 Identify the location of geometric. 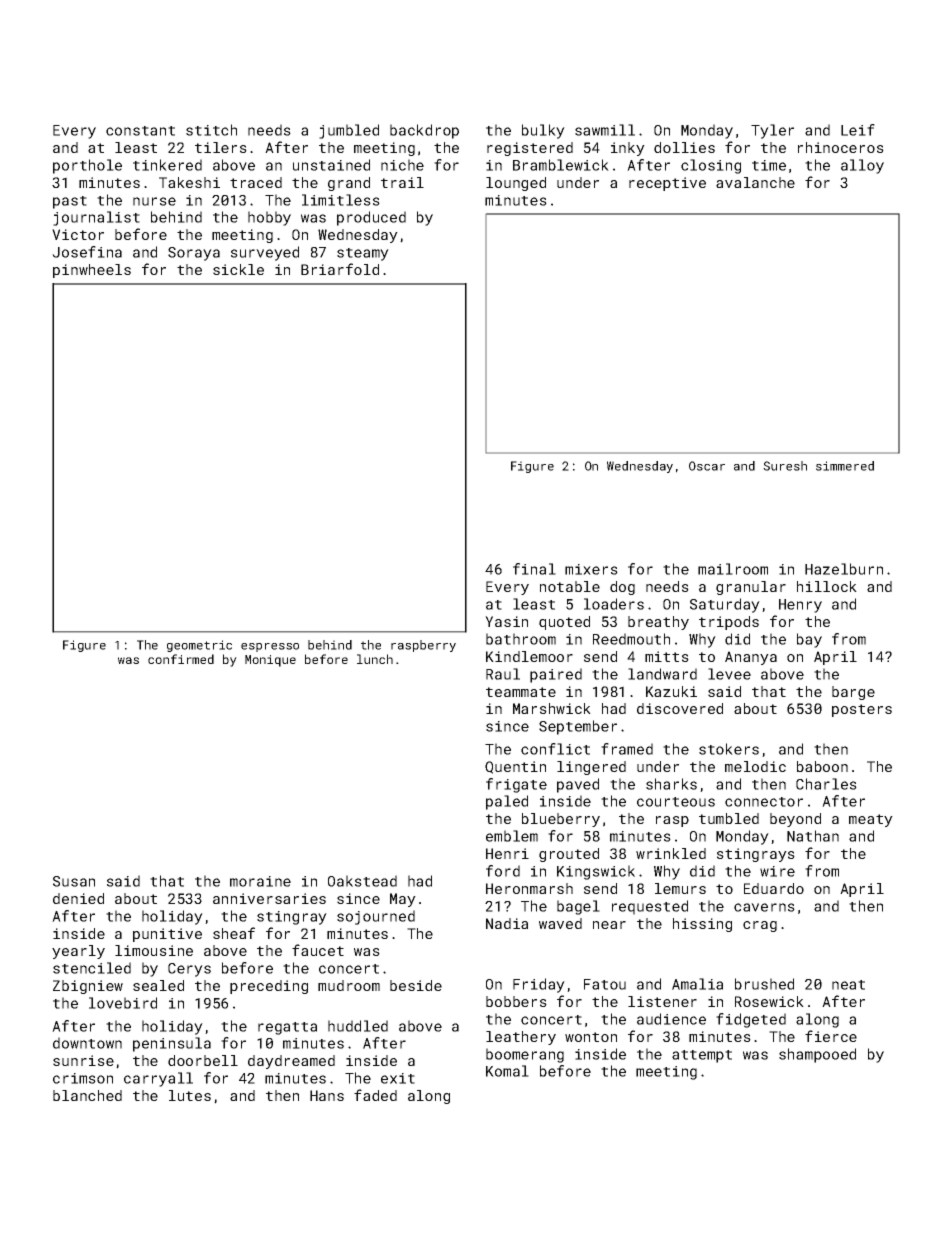
(199, 646).
